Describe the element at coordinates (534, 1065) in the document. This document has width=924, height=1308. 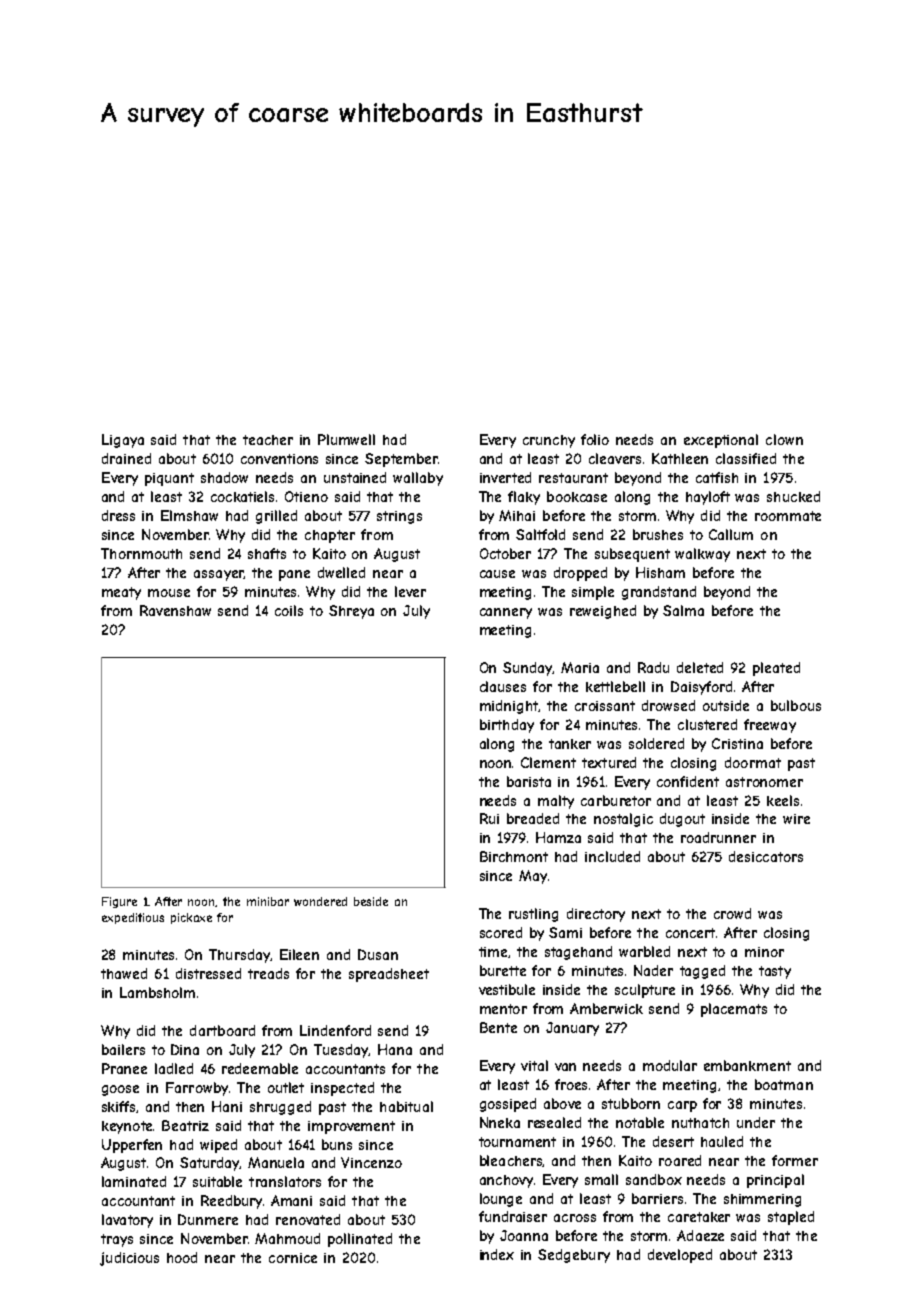
I see `vital` at that location.
